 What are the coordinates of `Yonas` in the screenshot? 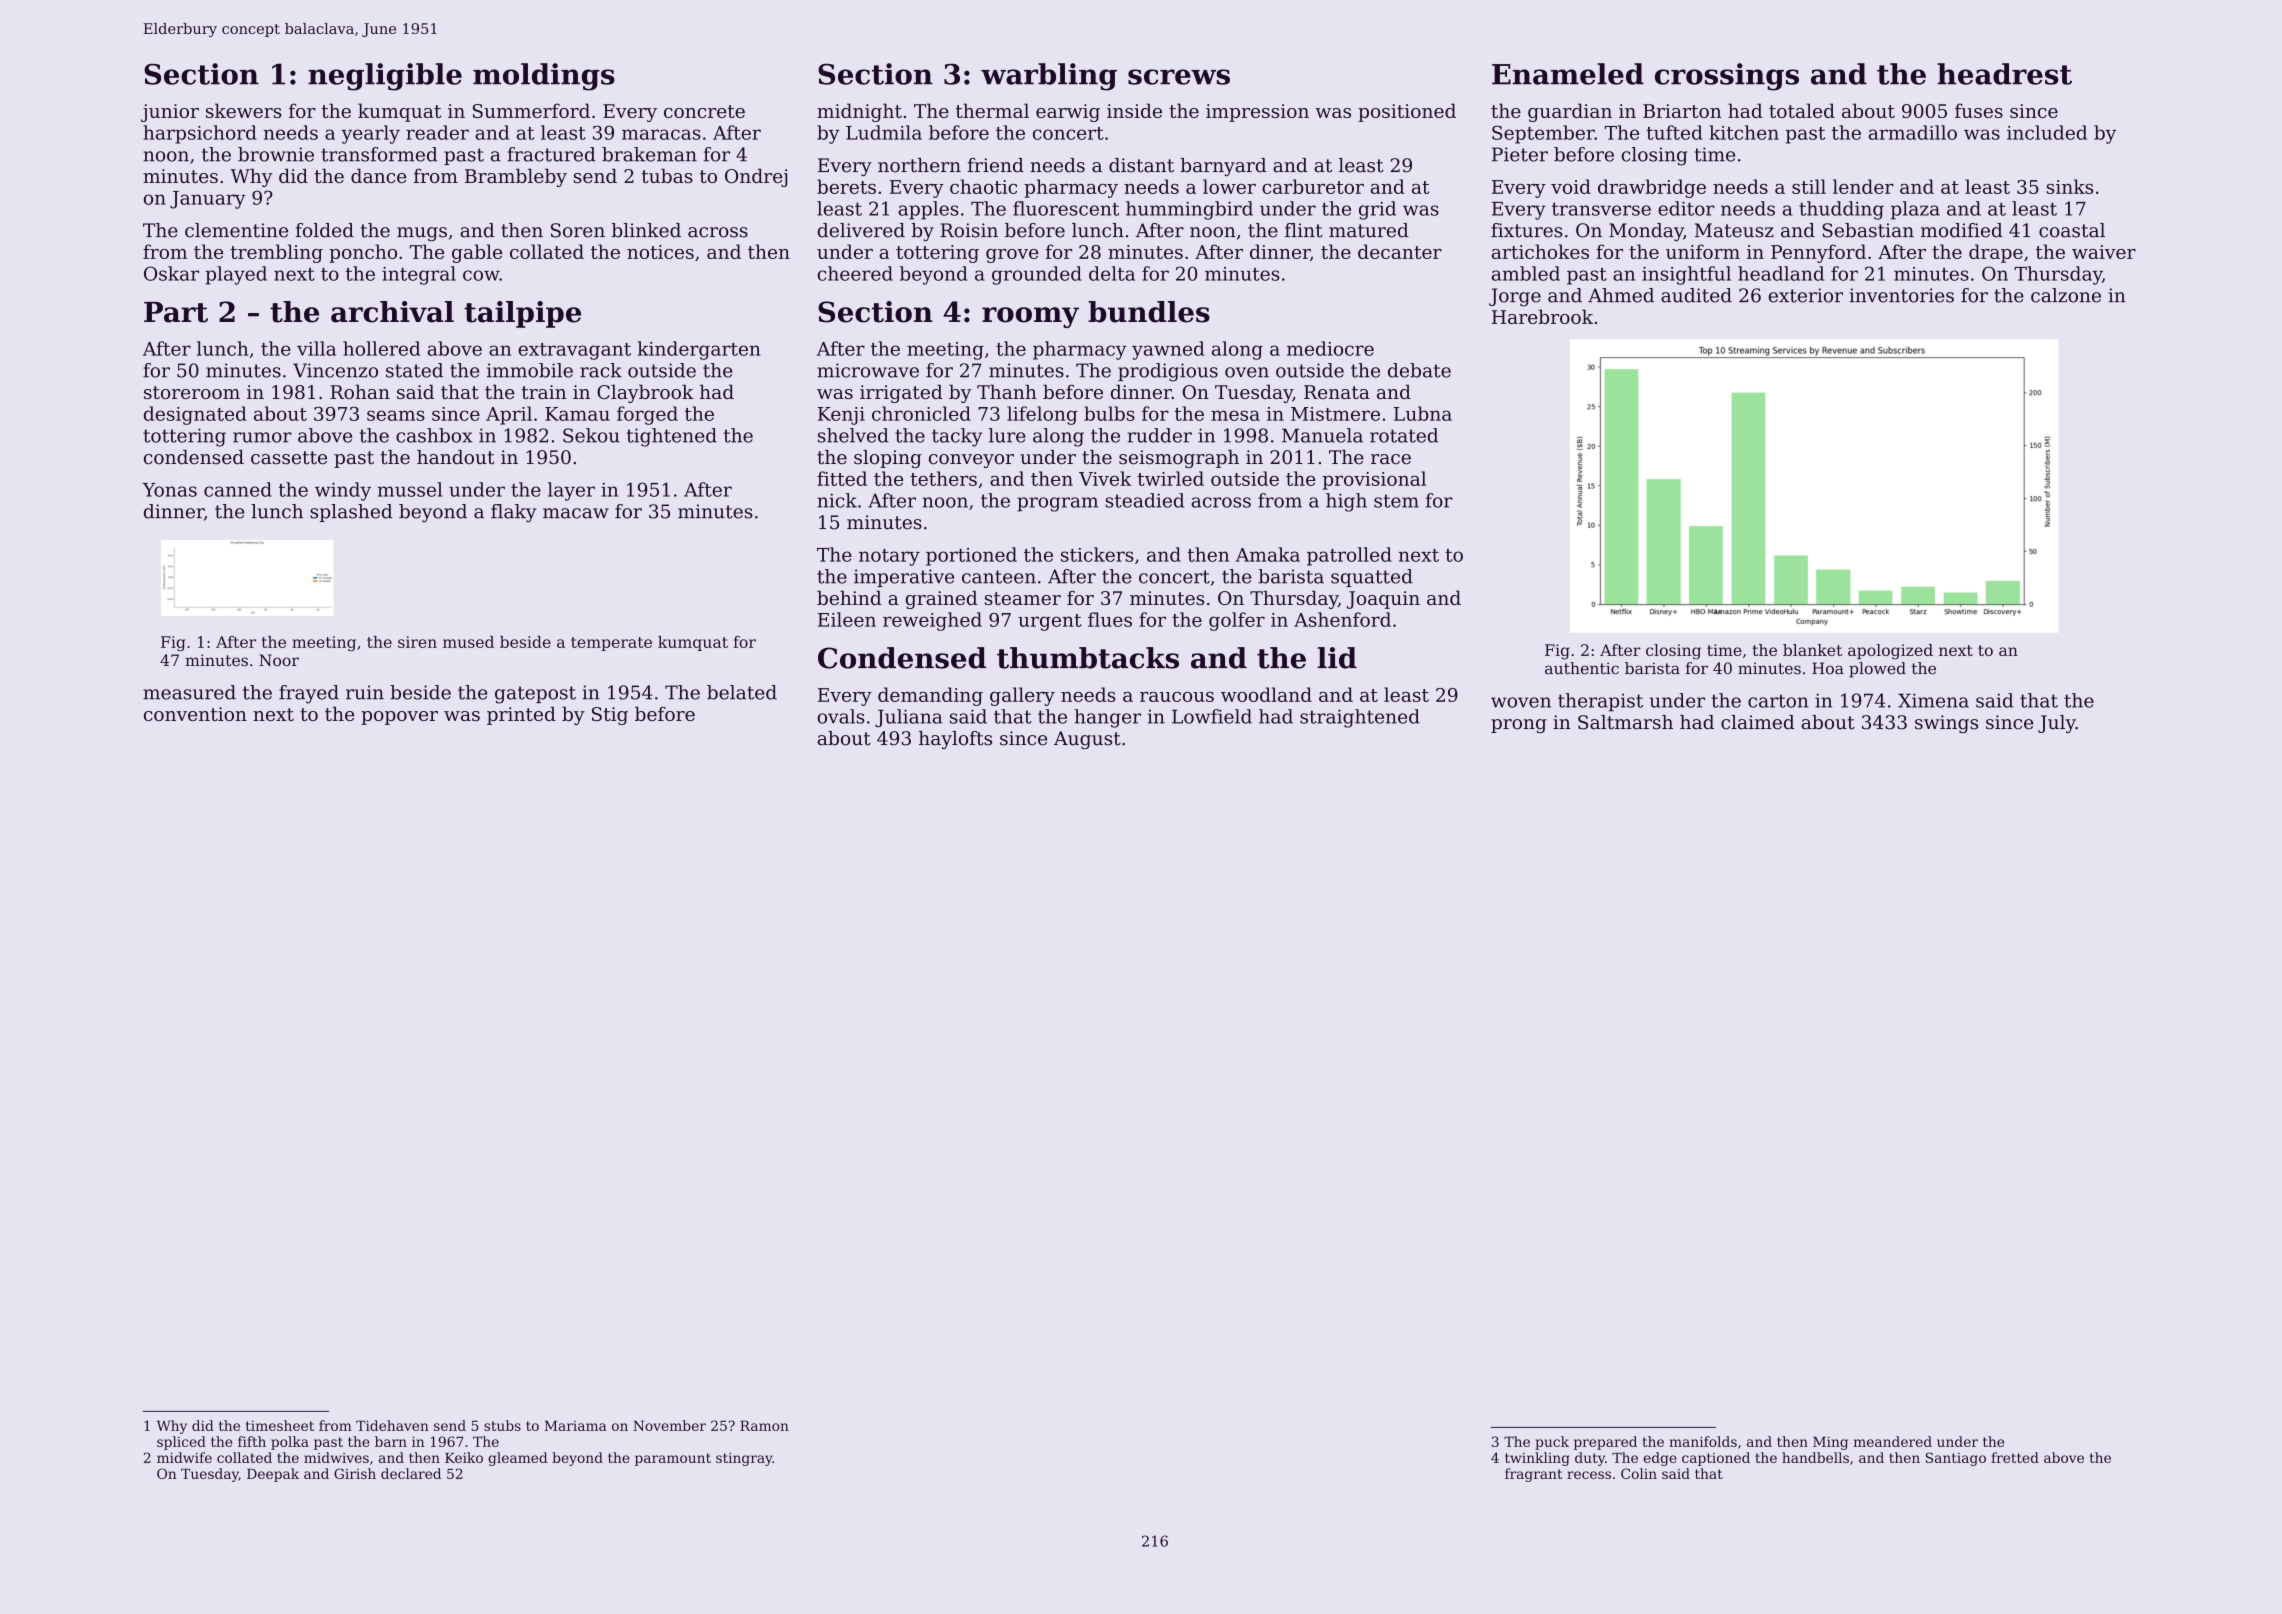 It's located at (169, 490).
